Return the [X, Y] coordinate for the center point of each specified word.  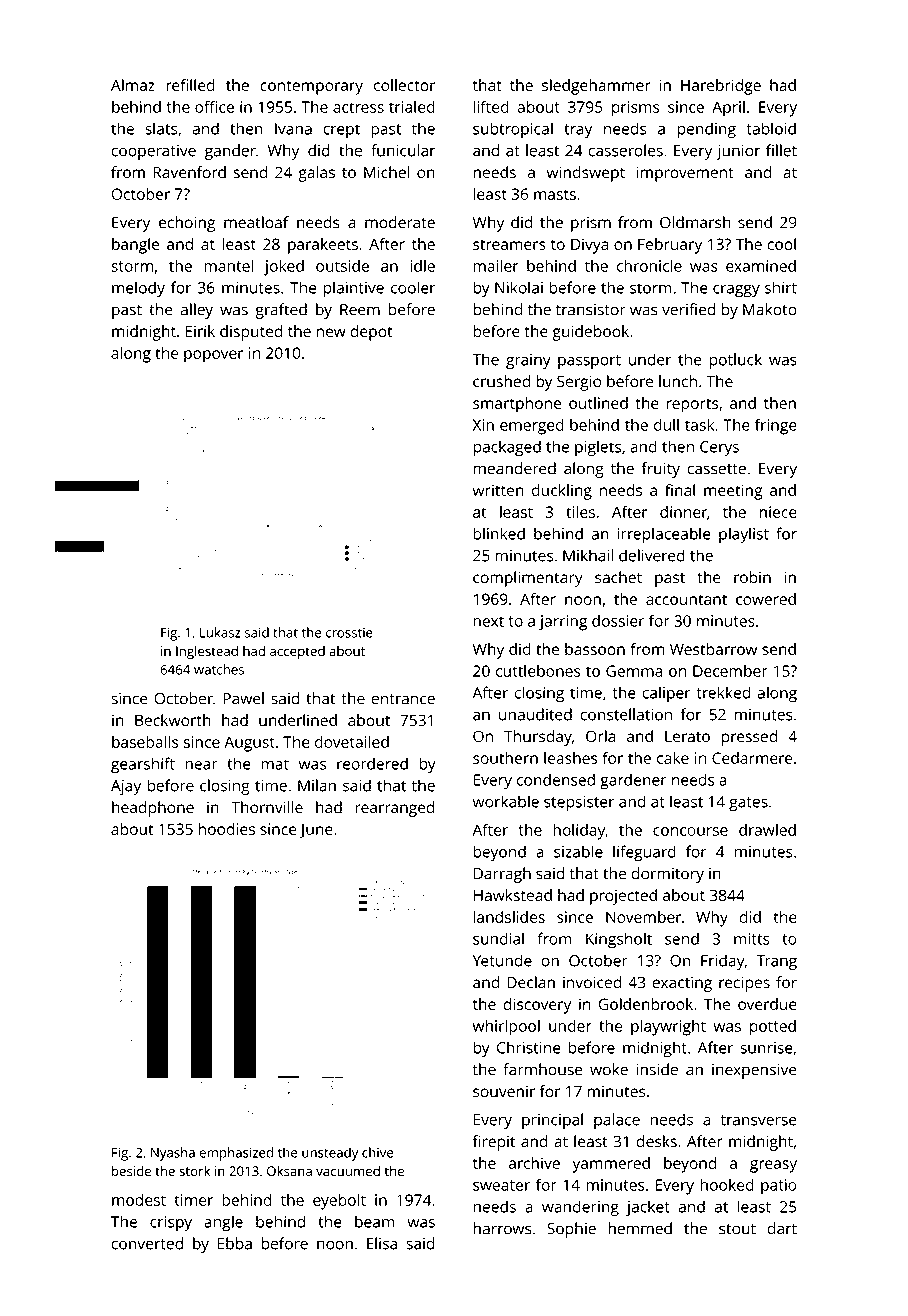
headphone [153, 809]
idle [422, 265]
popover [214, 356]
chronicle [649, 265]
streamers [509, 244]
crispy [171, 1224]
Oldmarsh [695, 222]
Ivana [293, 129]
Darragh [502, 875]
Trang [776, 962]
